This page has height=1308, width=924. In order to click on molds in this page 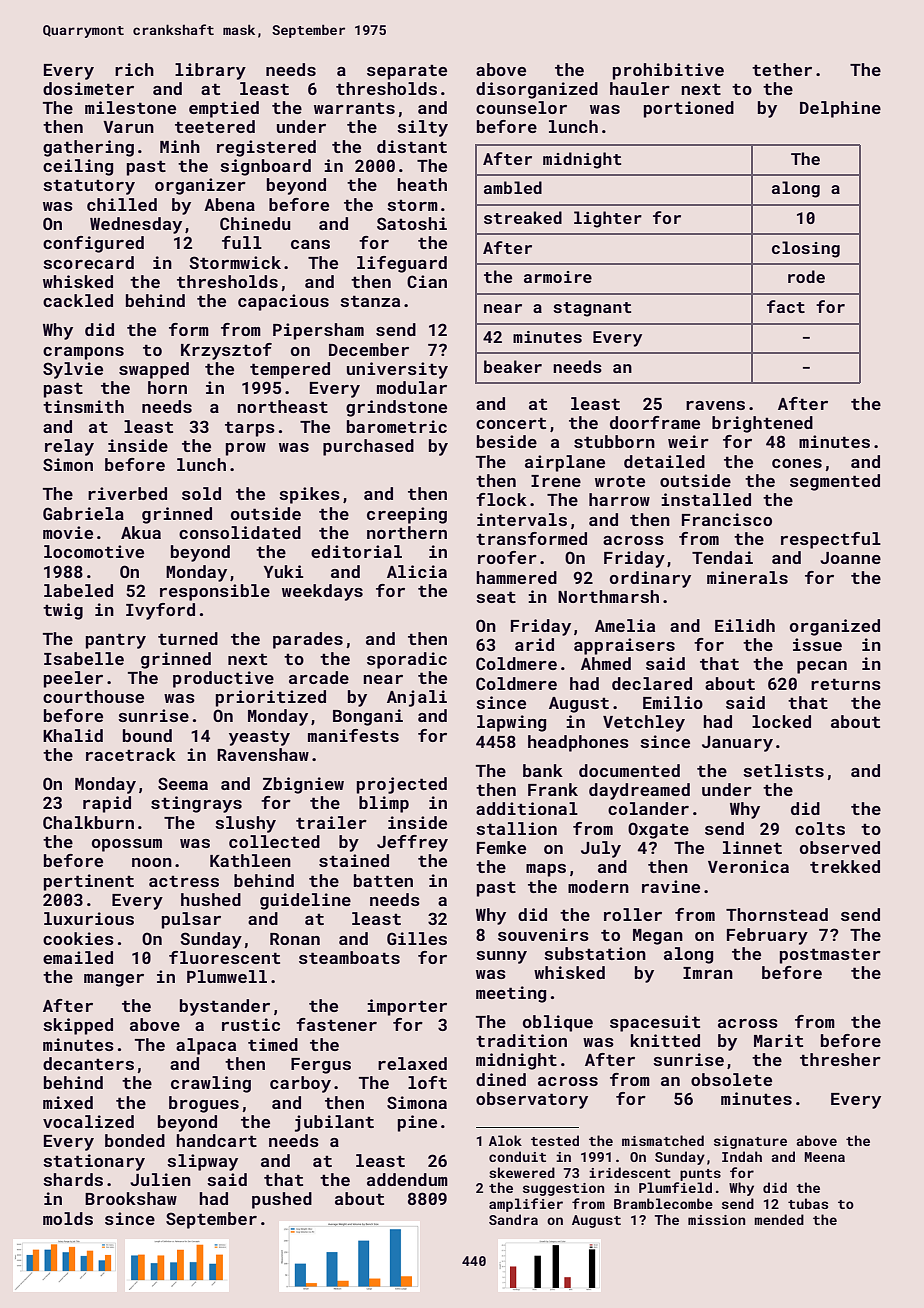, I will do `click(68, 1218)`.
